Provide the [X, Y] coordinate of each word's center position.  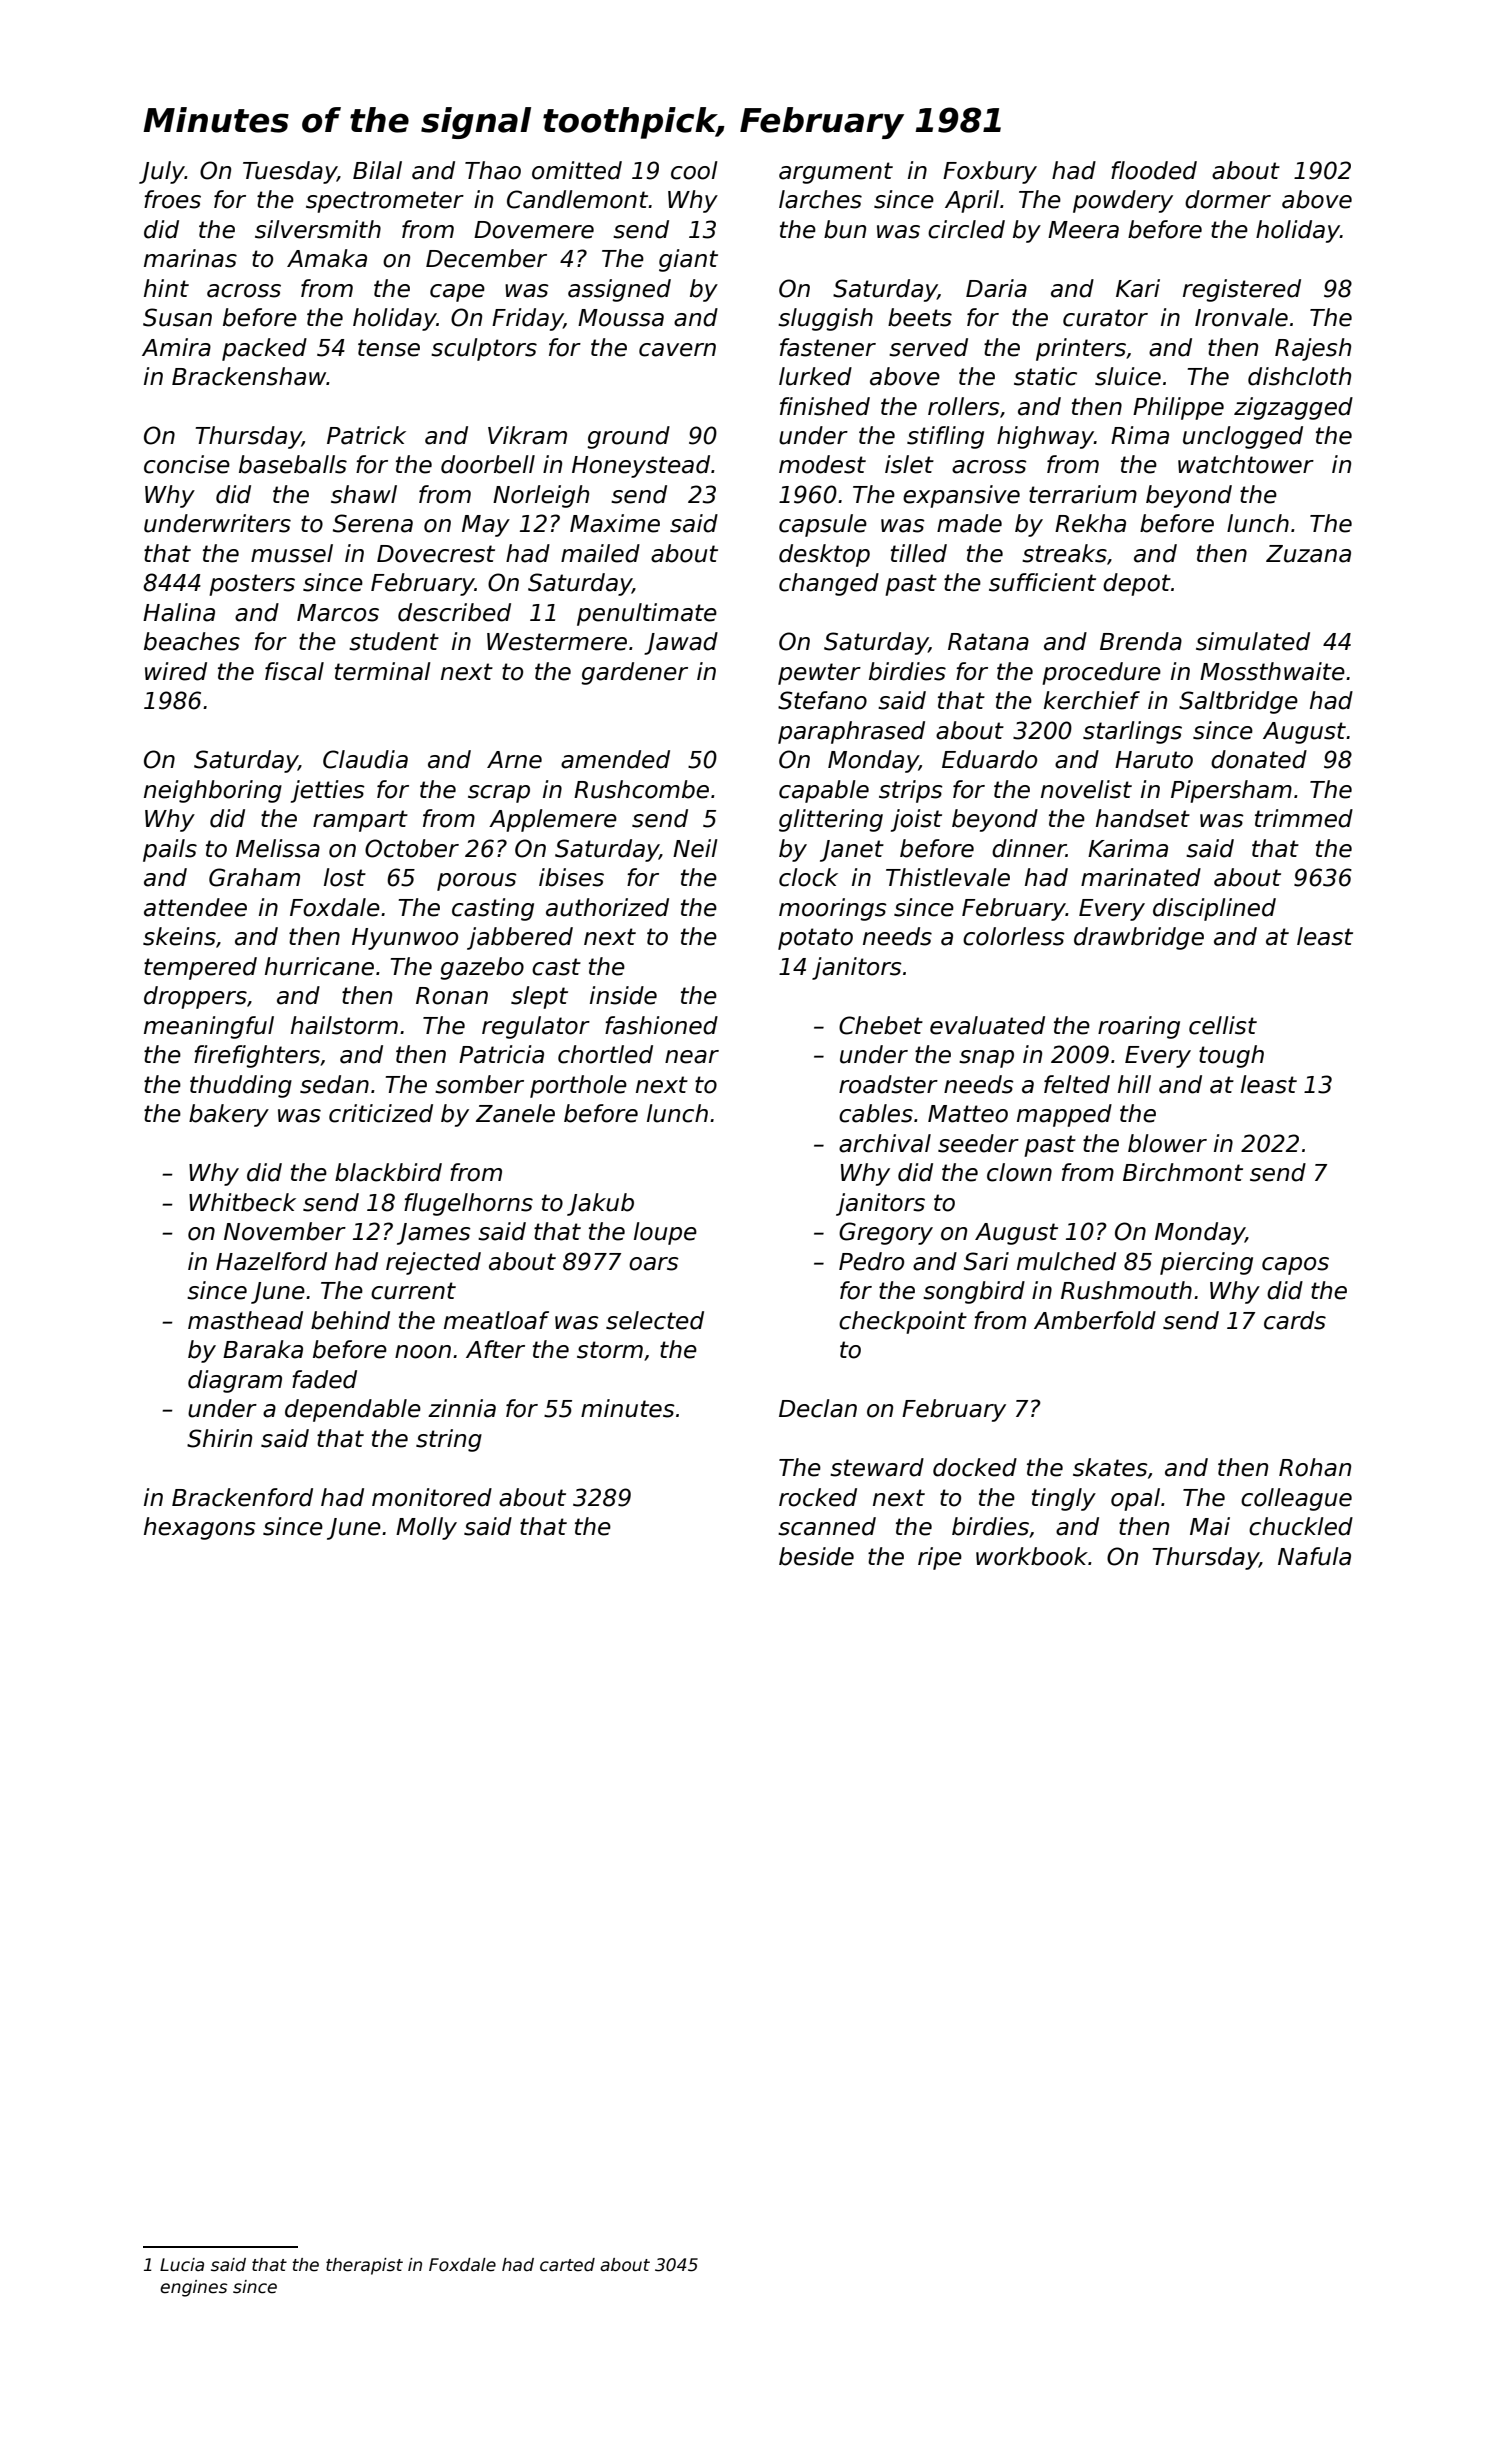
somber [479, 1084]
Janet [852, 851]
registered [1242, 290]
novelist [1086, 789]
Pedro [871, 1261]
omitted [577, 170]
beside [816, 1556]
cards [1295, 1320]
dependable [353, 1410]
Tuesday [290, 172]
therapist [364, 2266]
